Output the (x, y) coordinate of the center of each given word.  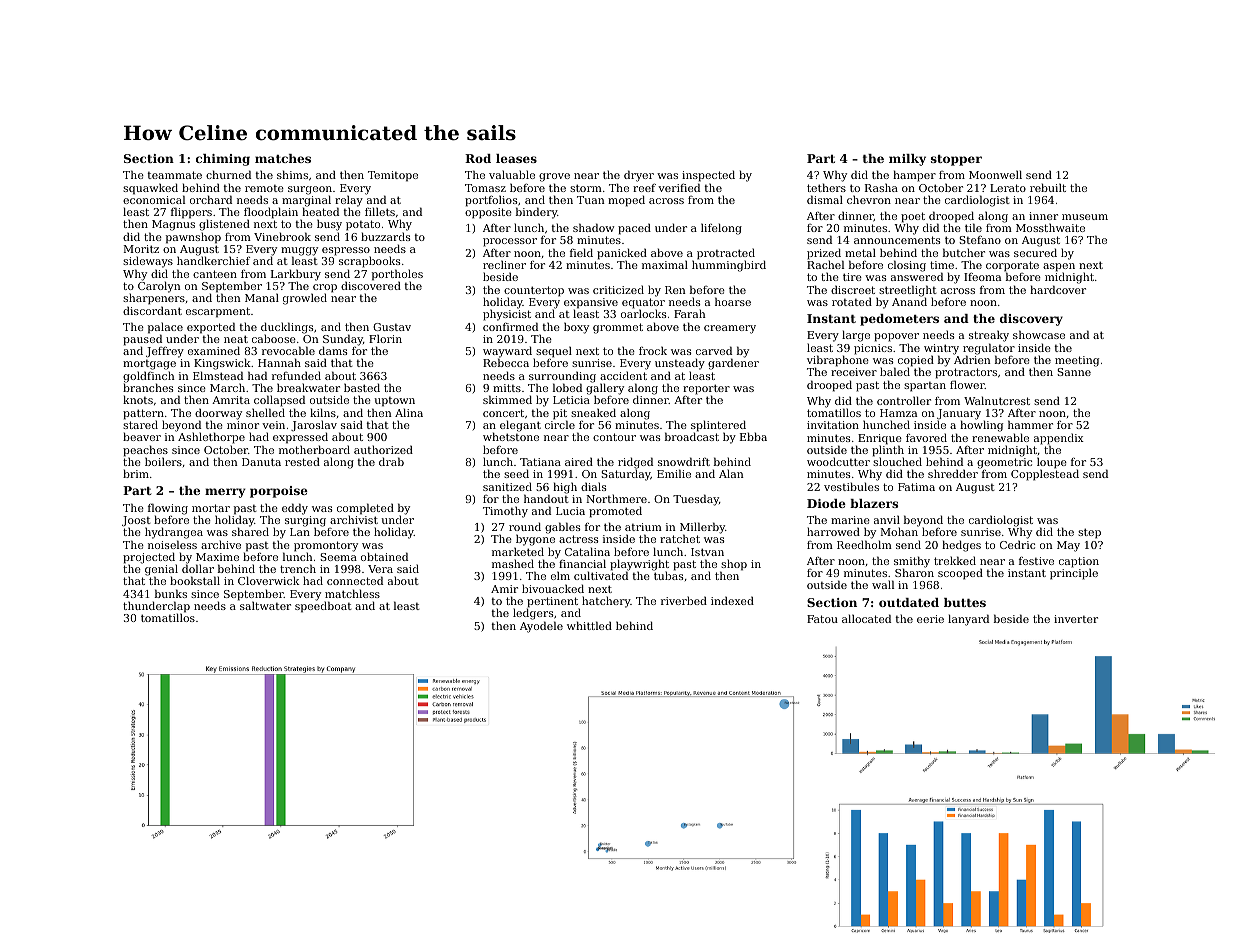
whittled (589, 625)
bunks (171, 593)
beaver (142, 436)
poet (913, 217)
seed (516, 473)
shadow (593, 227)
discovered (371, 285)
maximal (665, 264)
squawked (150, 189)
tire (852, 277)
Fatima (916, 487)
